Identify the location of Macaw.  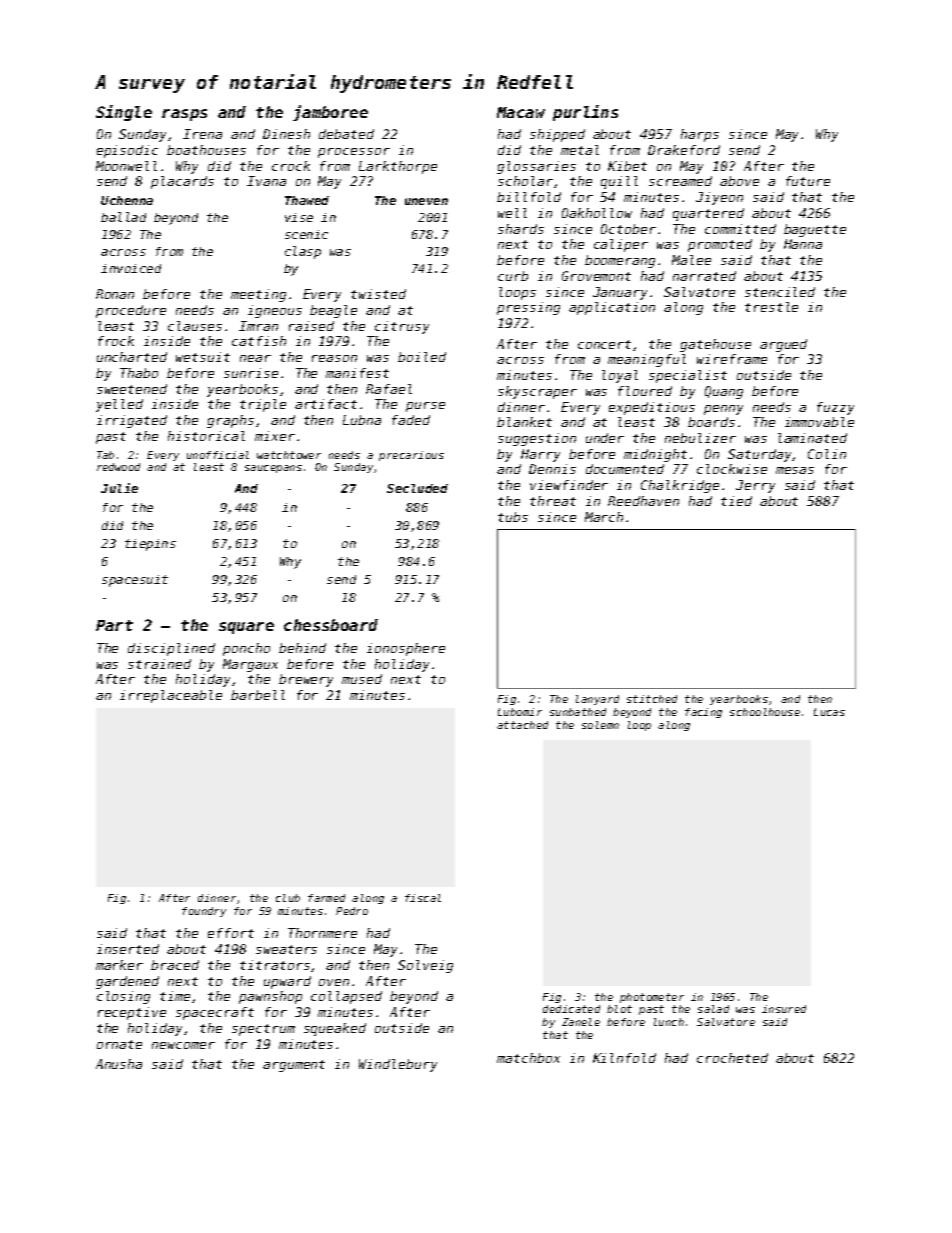
(521, 112).
